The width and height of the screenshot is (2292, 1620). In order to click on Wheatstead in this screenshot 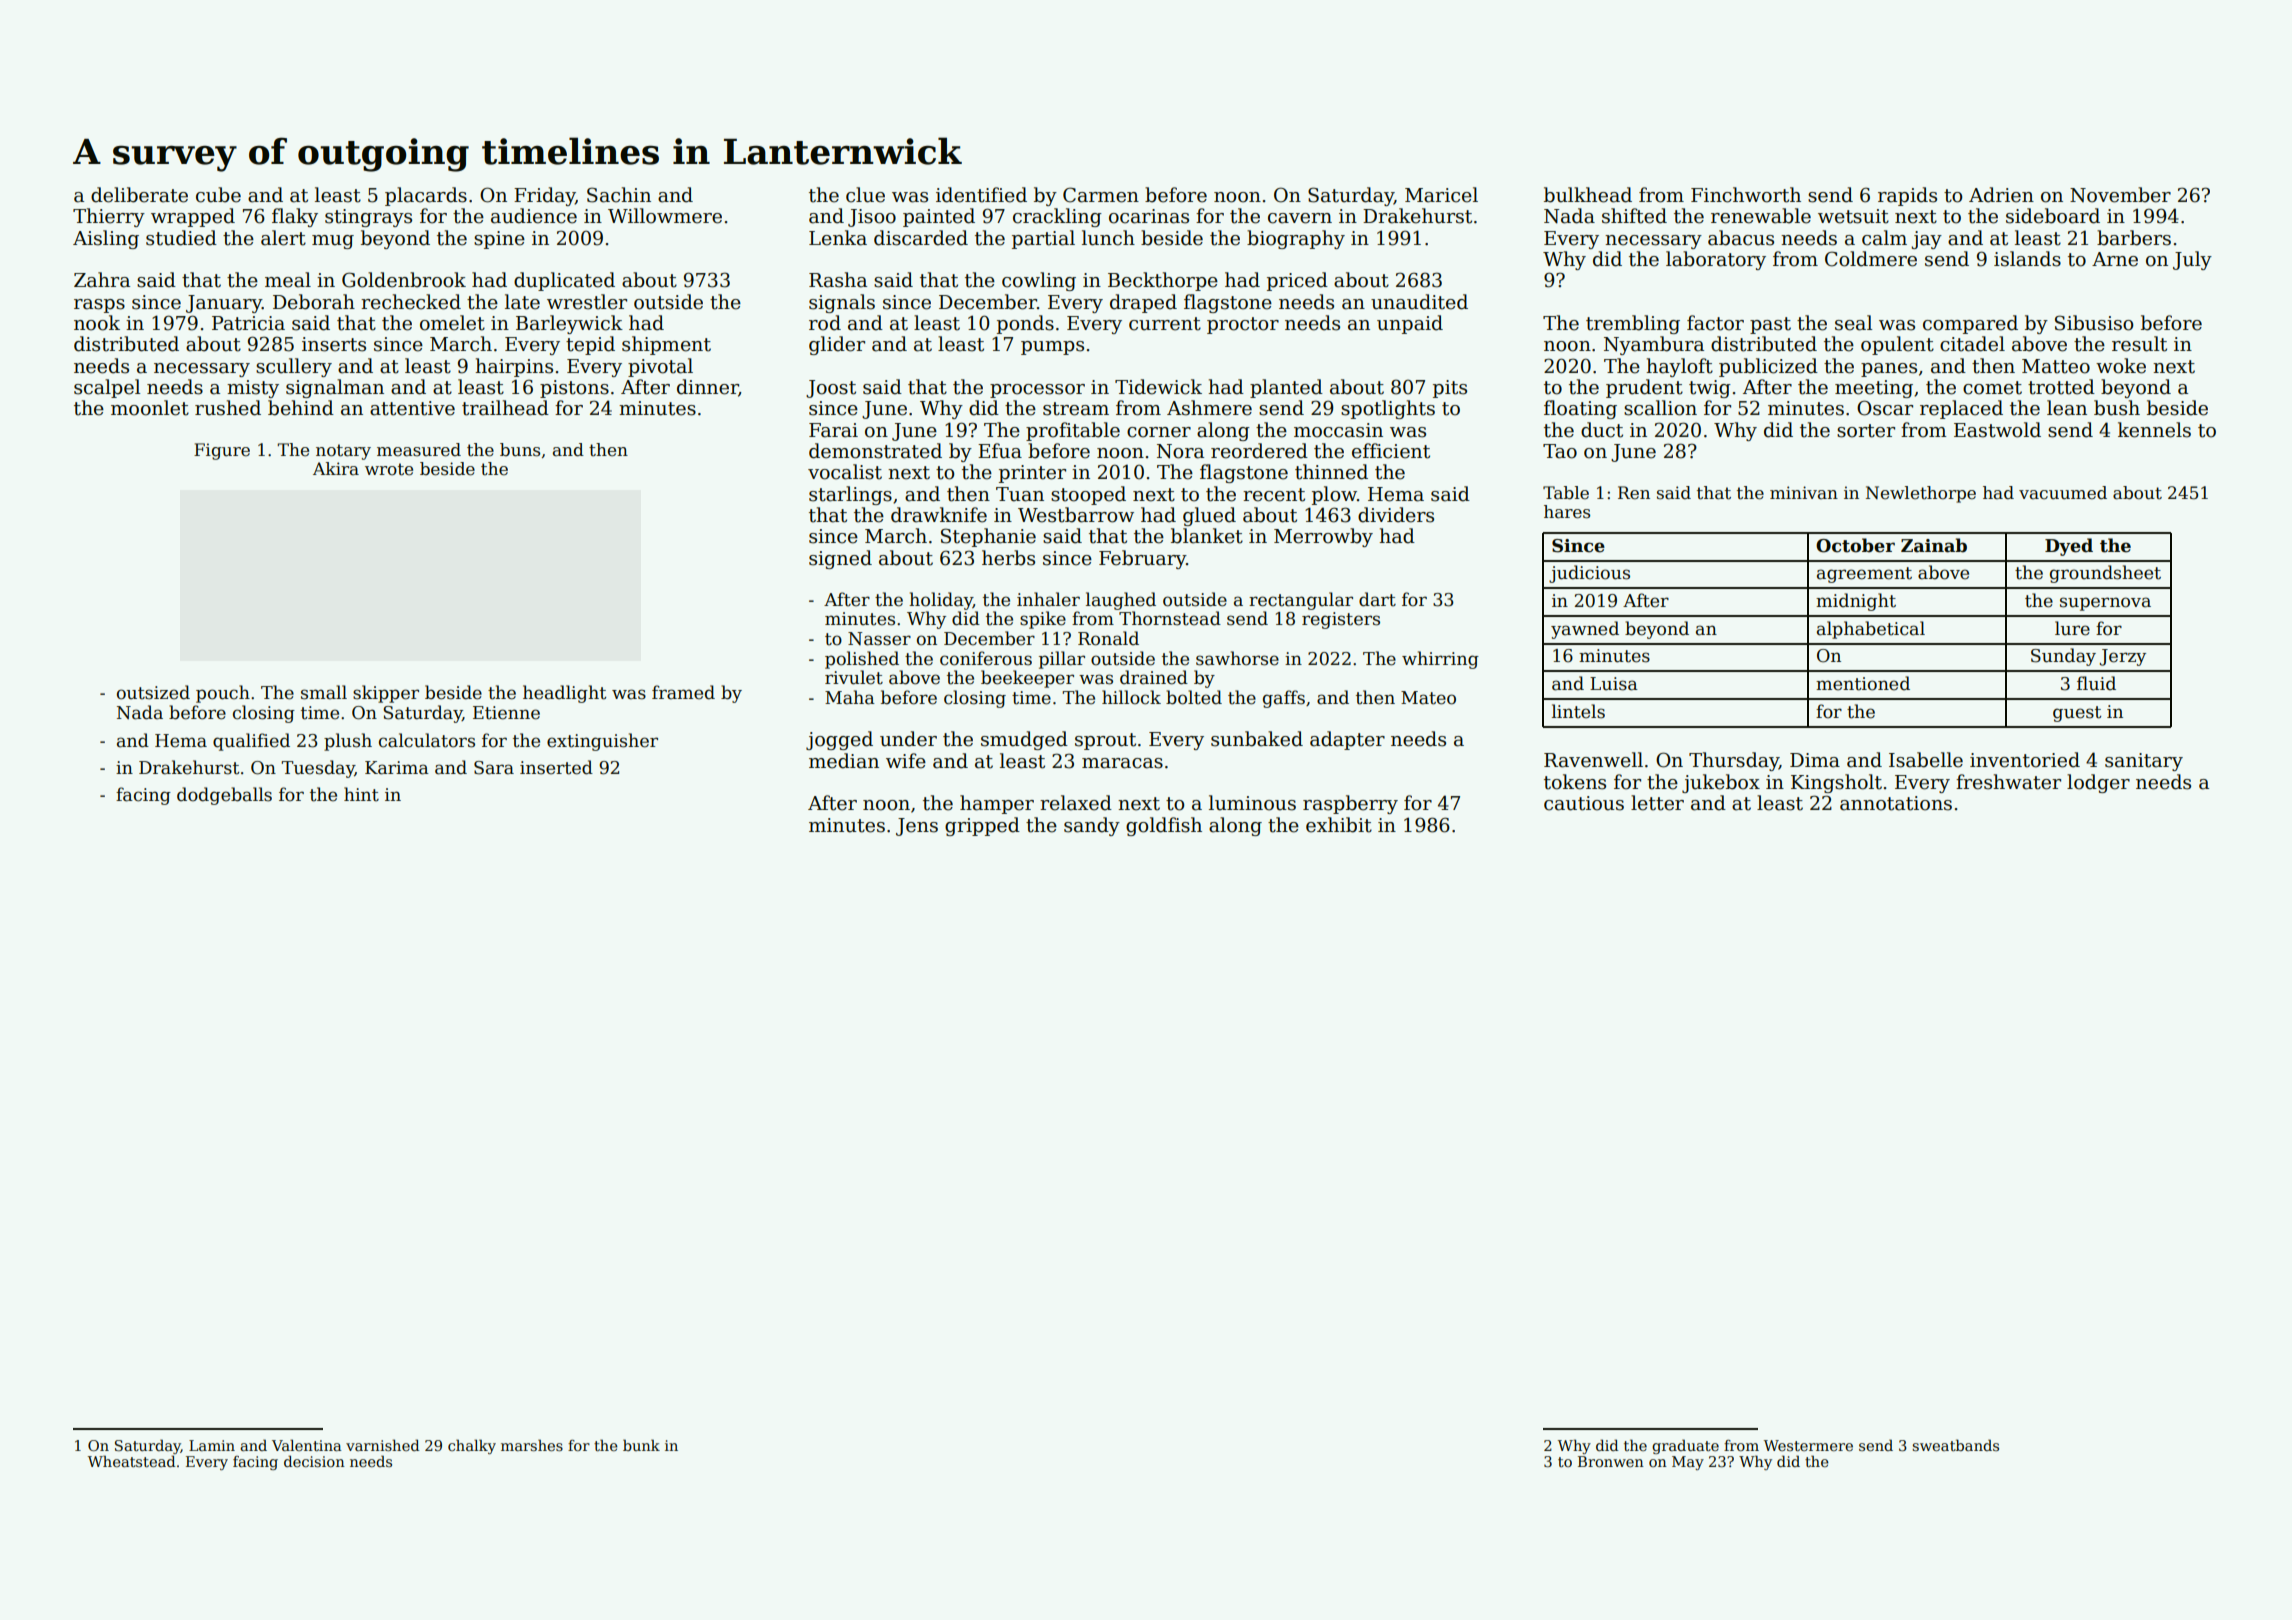, I will do `click(131, 1461)`.
